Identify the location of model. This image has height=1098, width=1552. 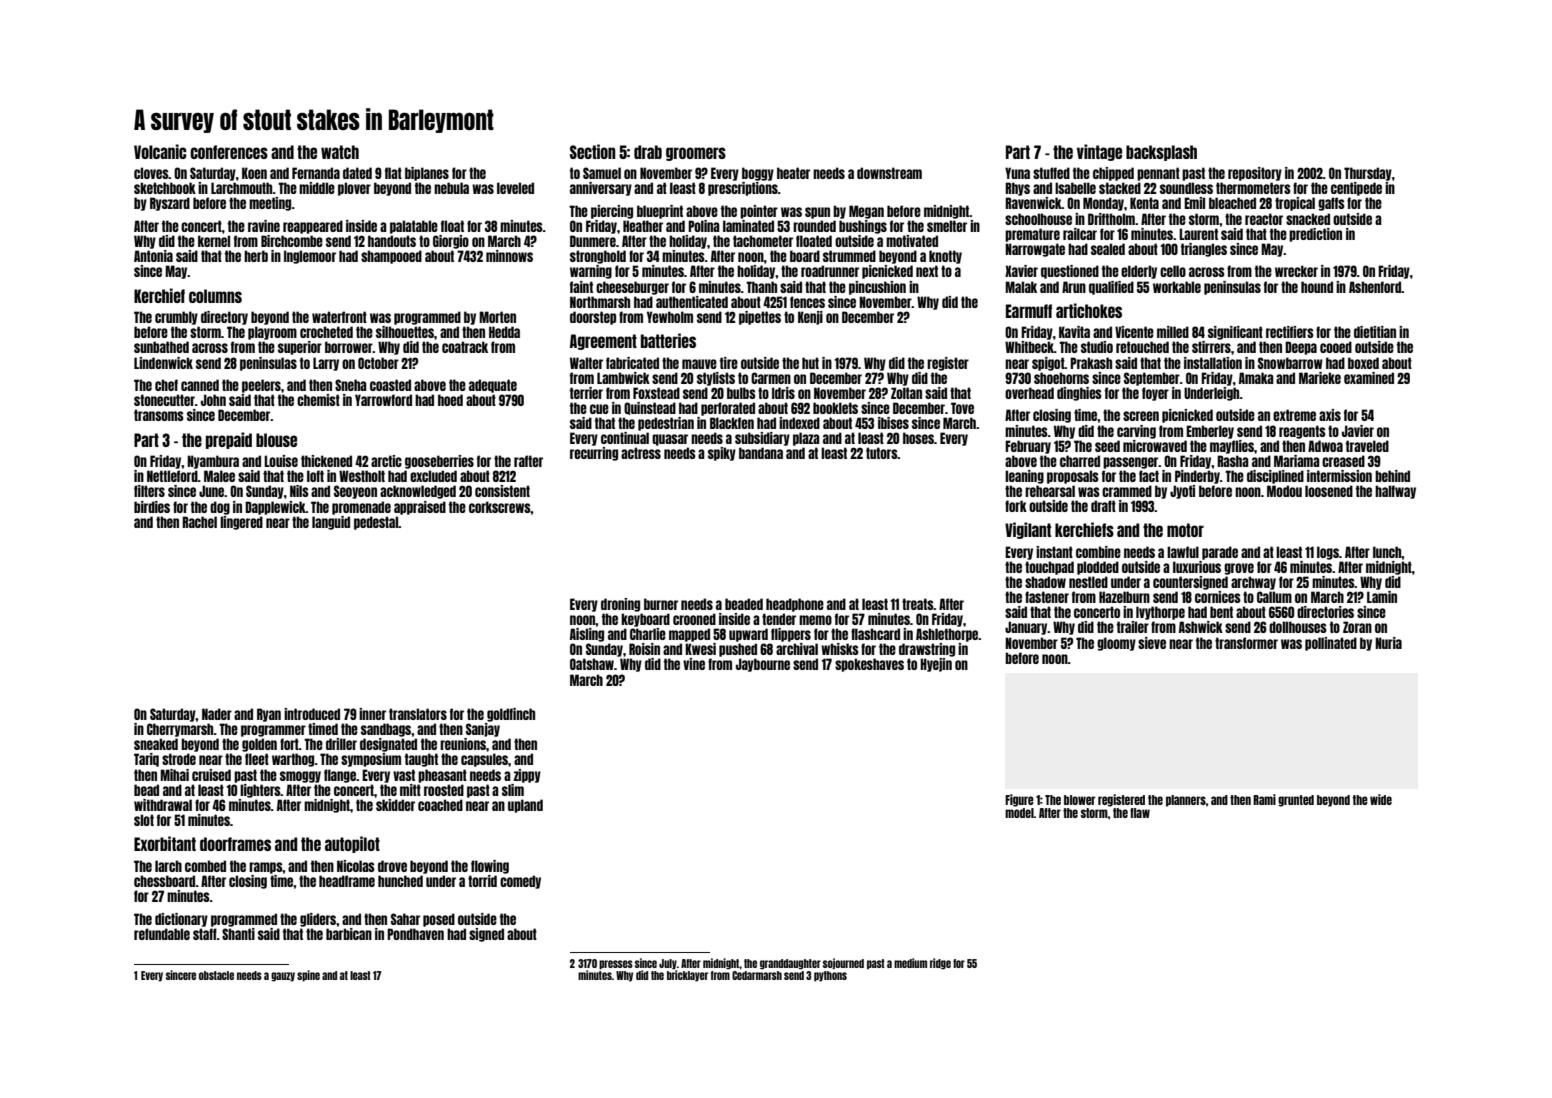
(1019, 813).
